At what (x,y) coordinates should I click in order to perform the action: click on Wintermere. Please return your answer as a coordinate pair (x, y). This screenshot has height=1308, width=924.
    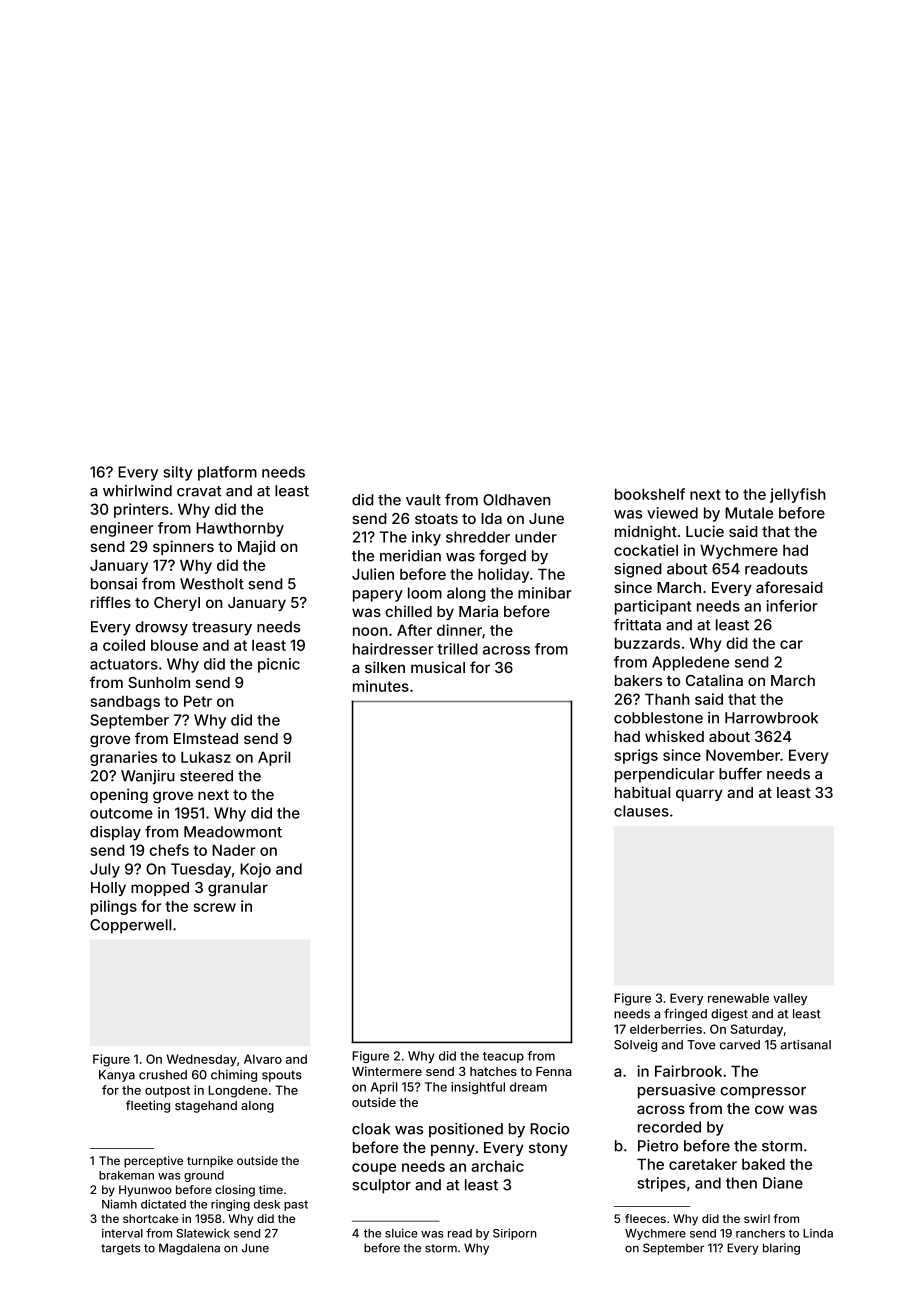
    Looking at the image, I should click on (387, 1071).
